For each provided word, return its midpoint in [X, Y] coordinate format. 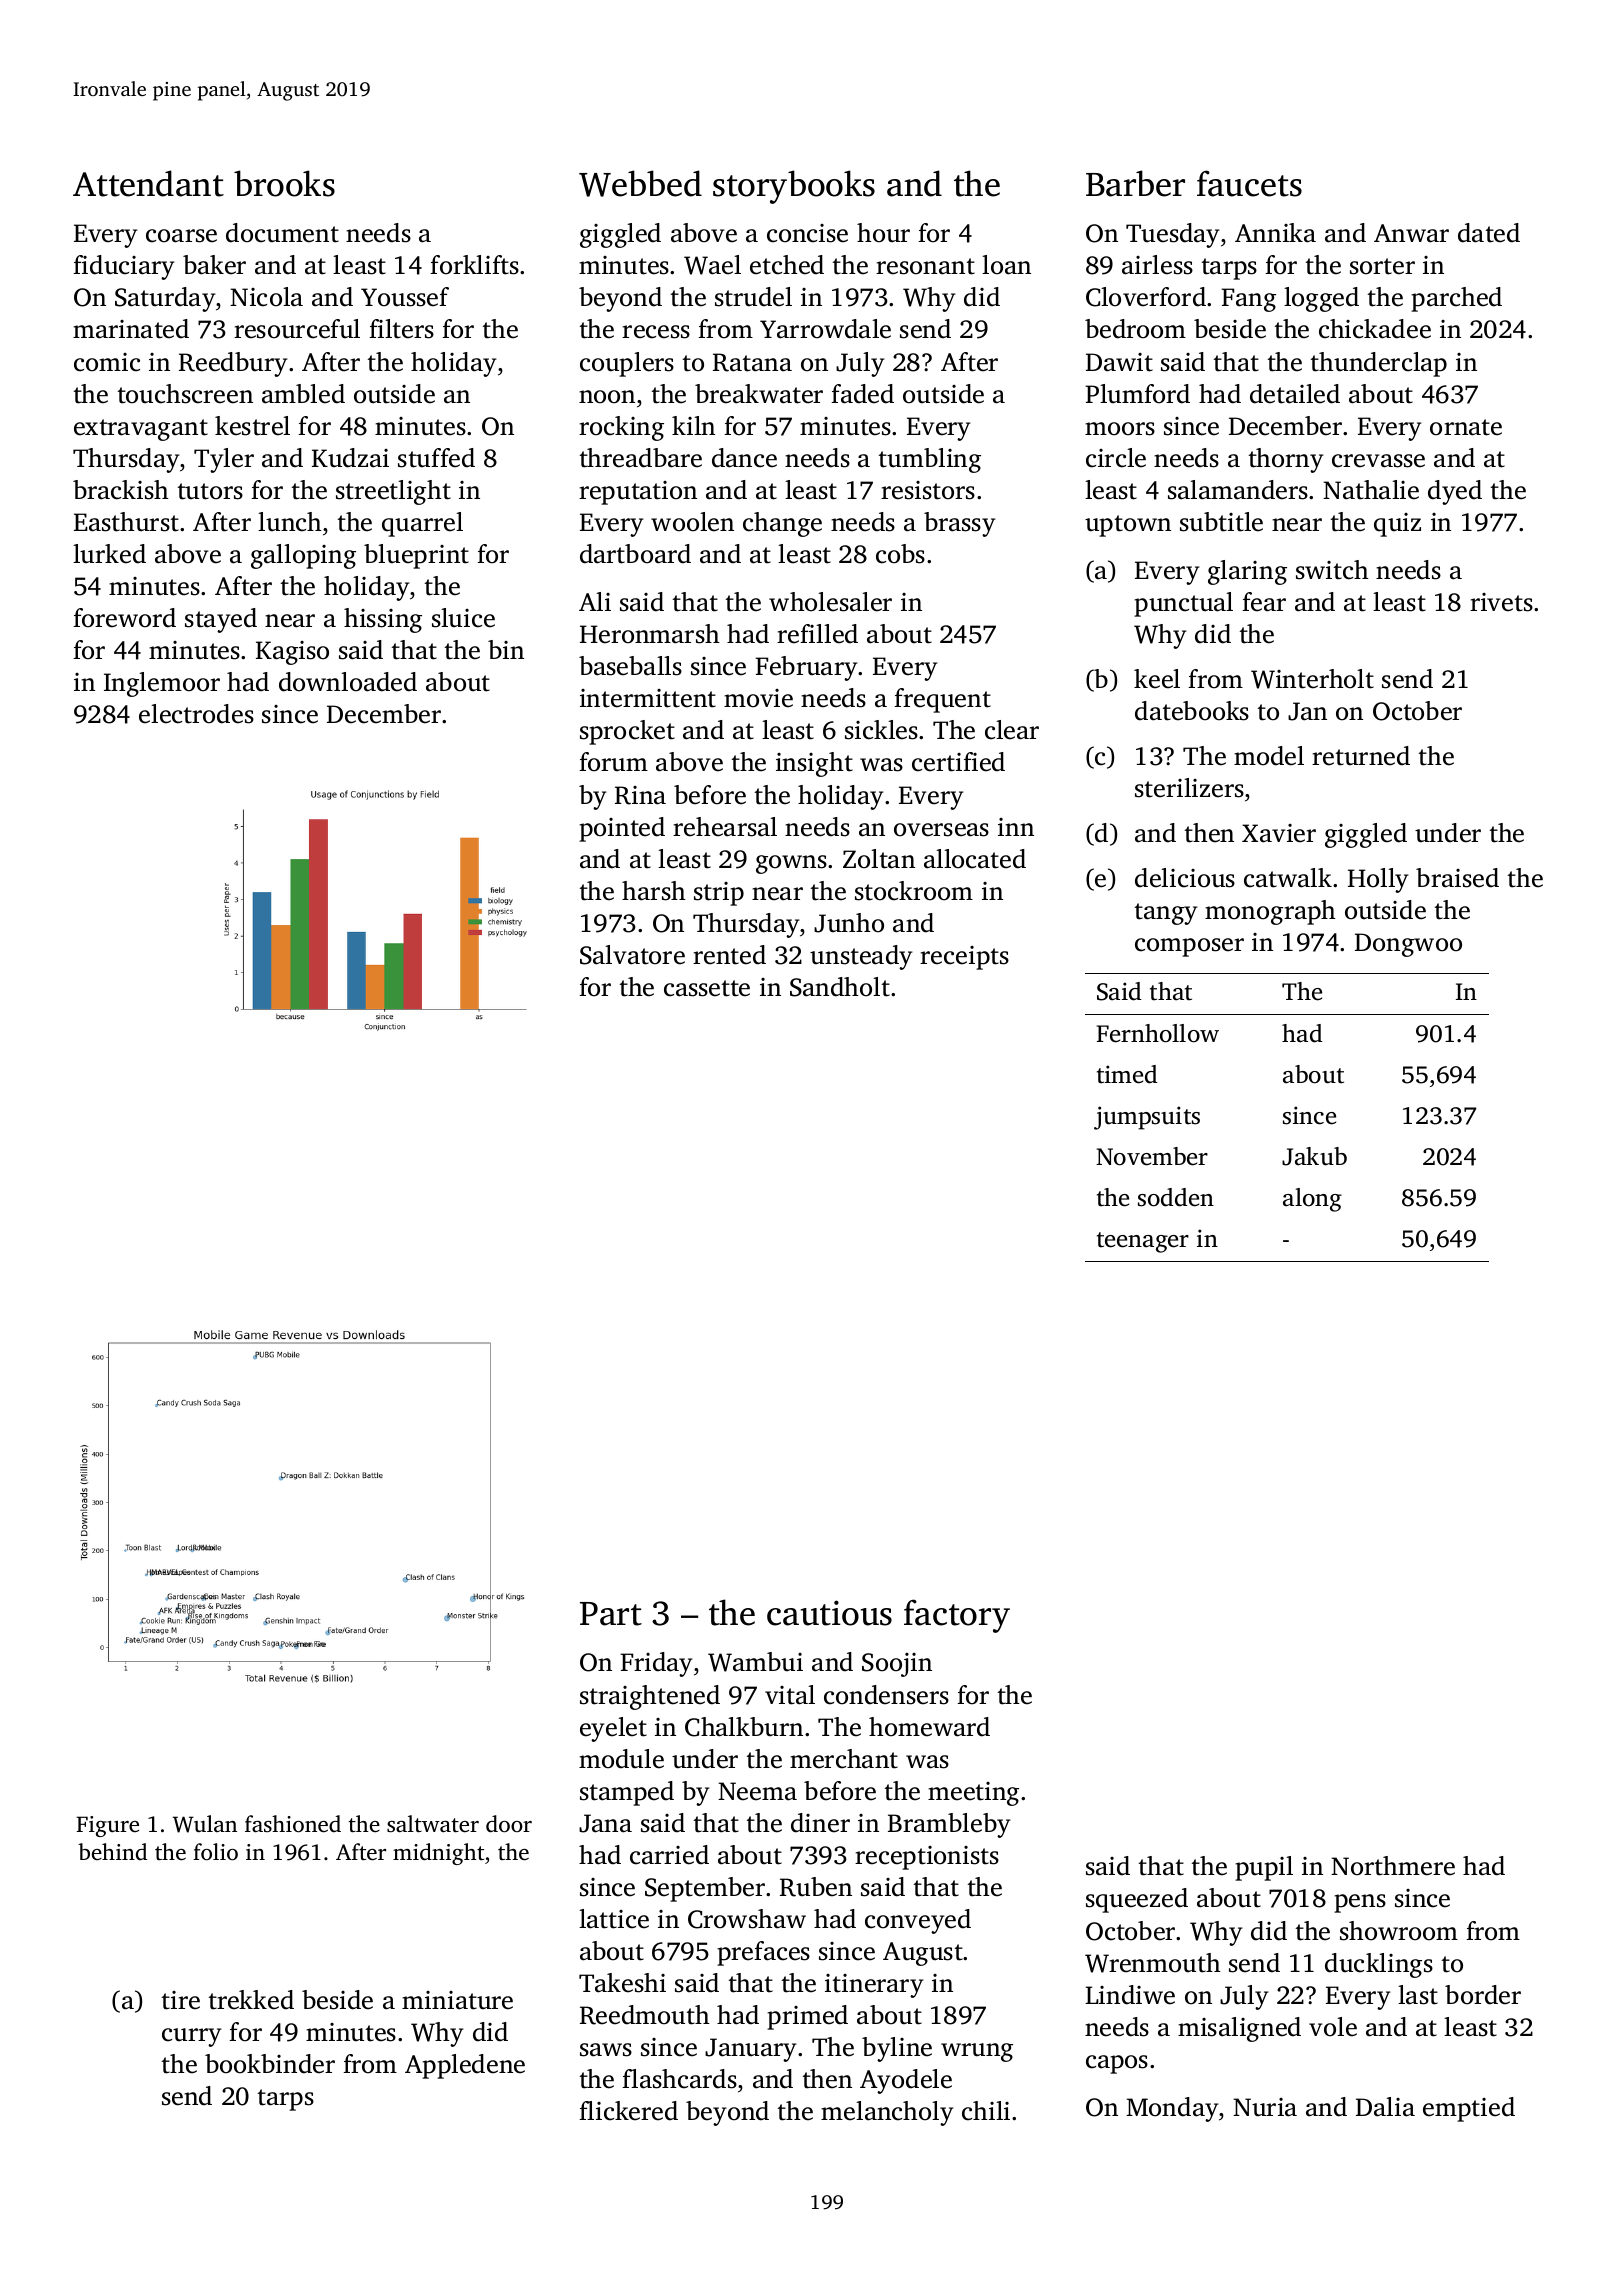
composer [1189, 947]
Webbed [640, 183]
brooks [284, 183]
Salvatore [632, 955]
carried [669, 1855]
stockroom [914, 891]
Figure [107, 1826]
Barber [1135, 183]
